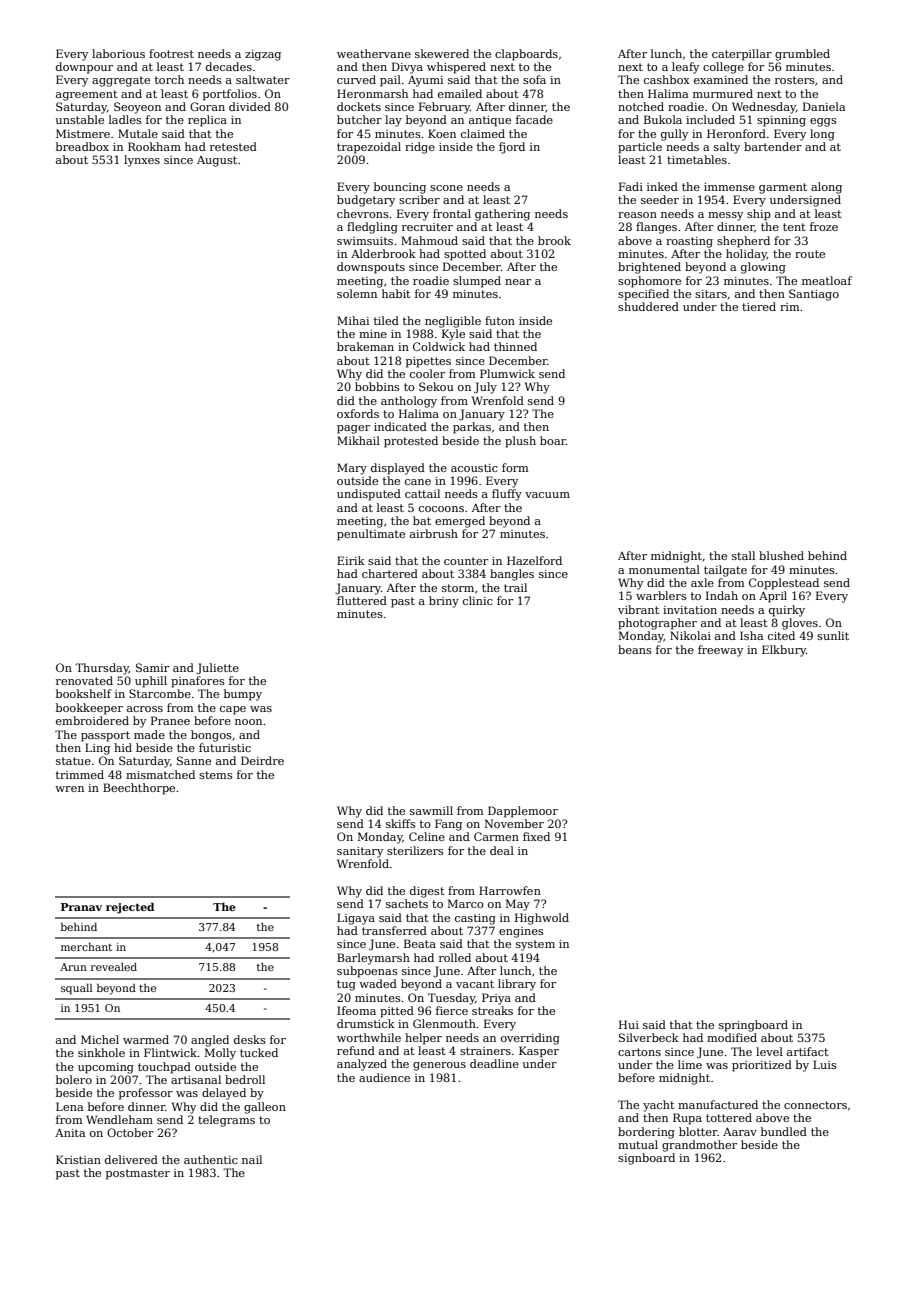  I want to click on Michel, so click(100, 1039).
